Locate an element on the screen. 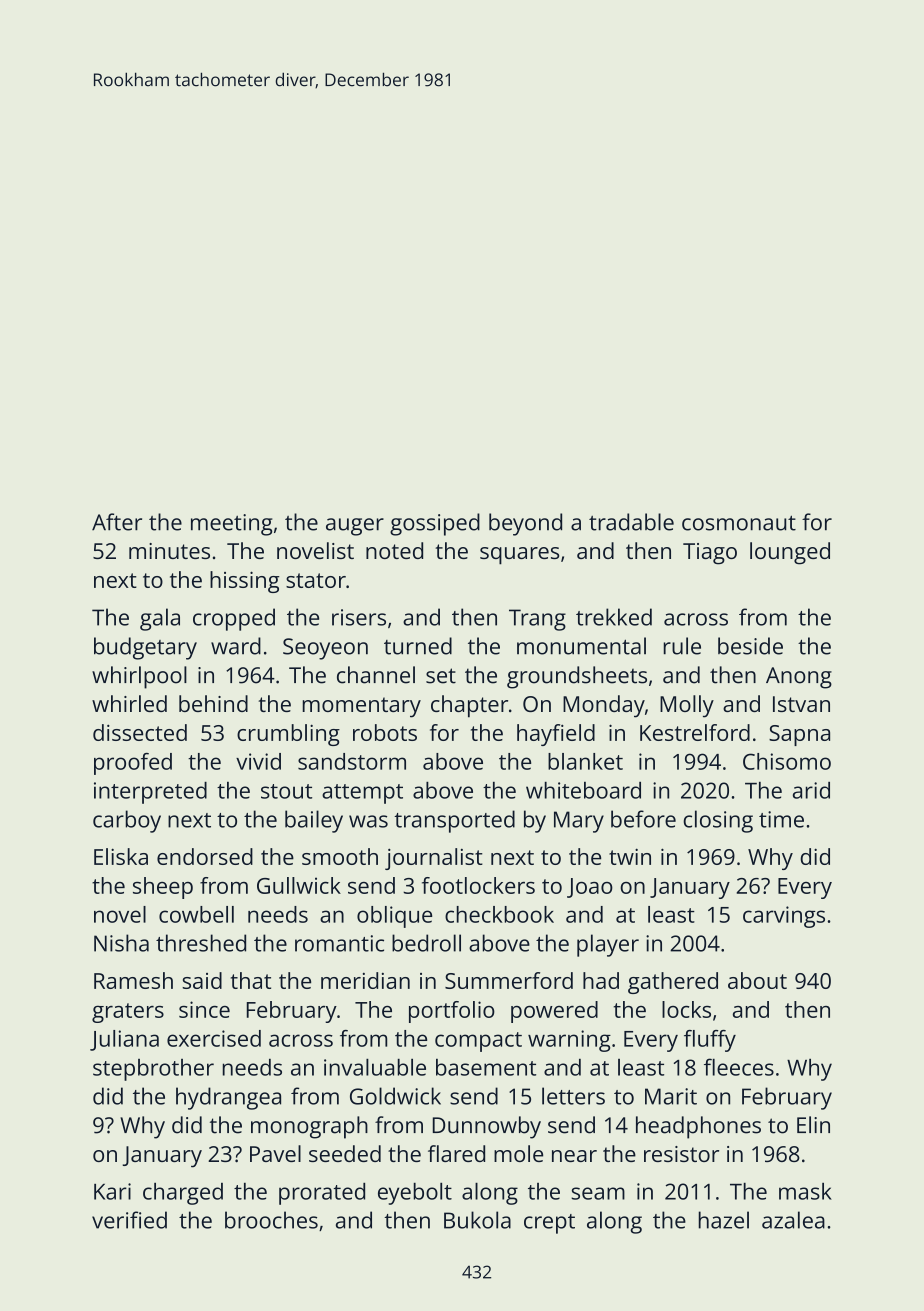 The width and height of the screenshot is (924, 1311). robots is located at coordinates (385, 732).
